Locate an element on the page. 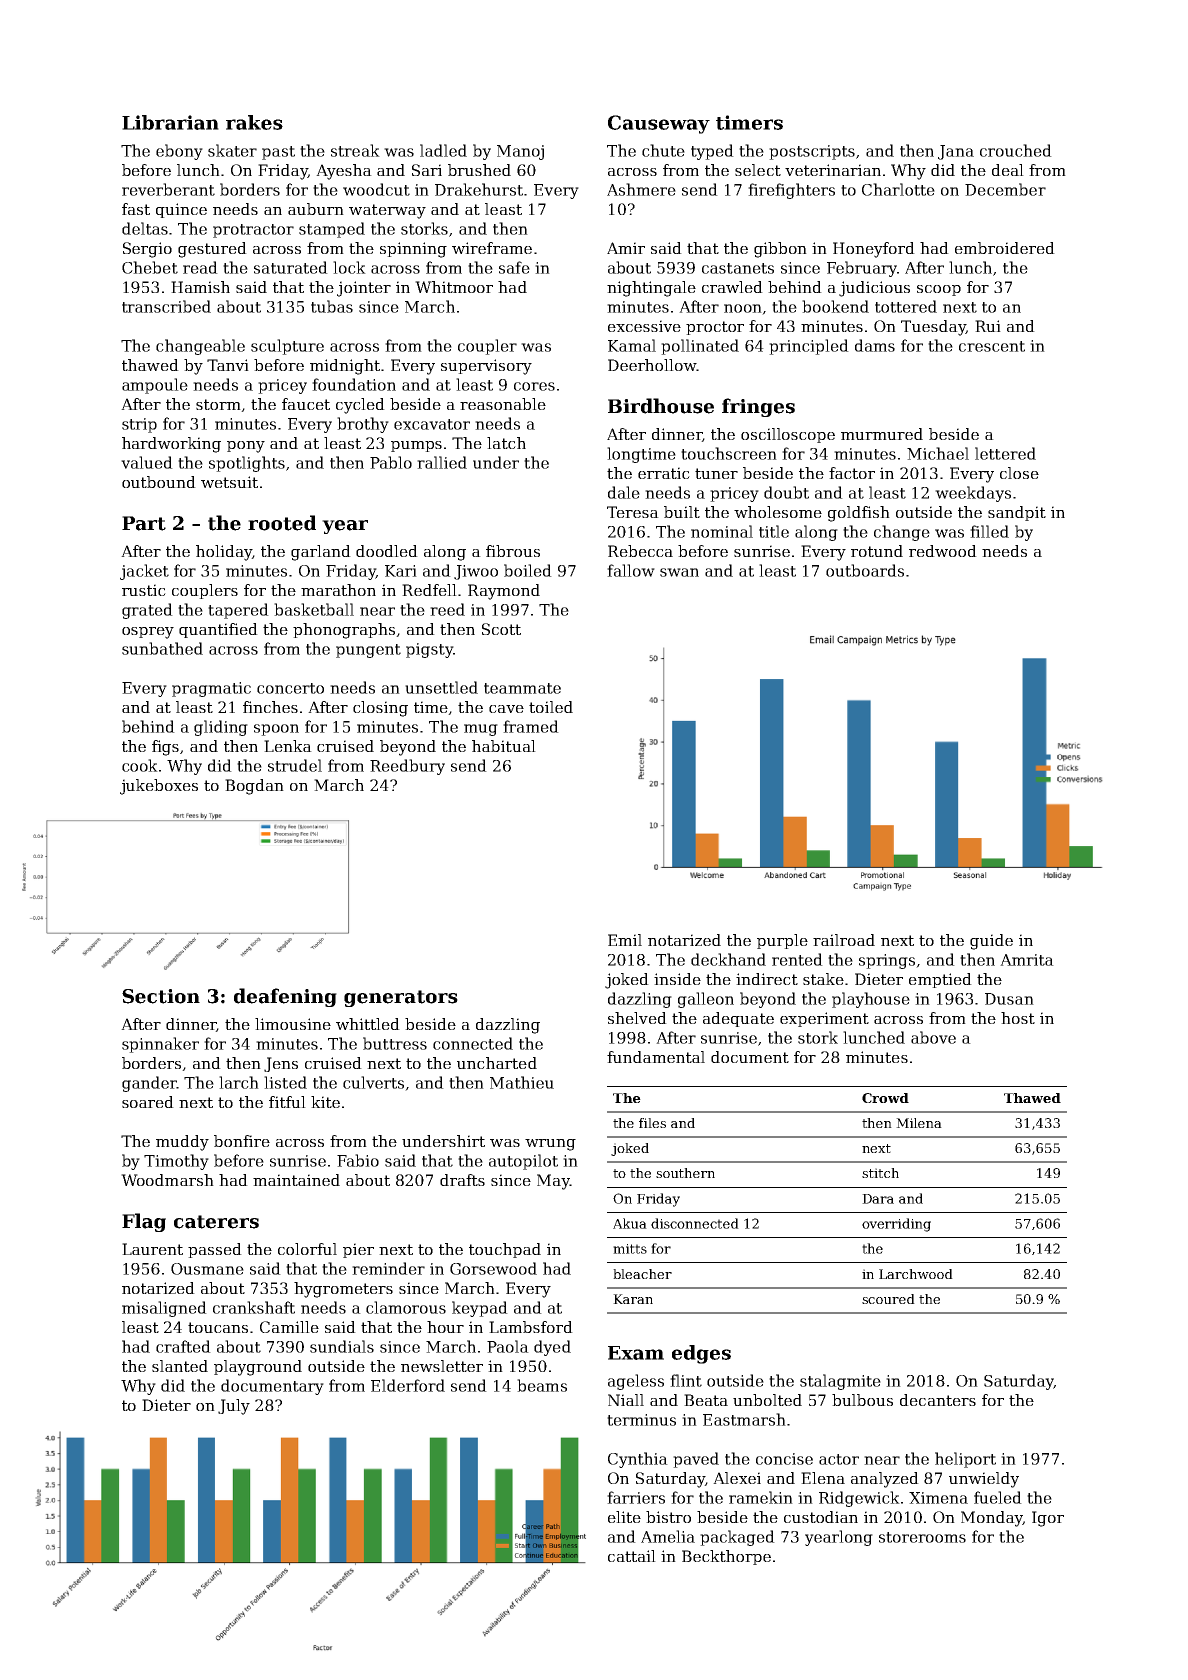 The width and height of the document is (1188, 1680). slanted is located at coordinates (180, 1366).
